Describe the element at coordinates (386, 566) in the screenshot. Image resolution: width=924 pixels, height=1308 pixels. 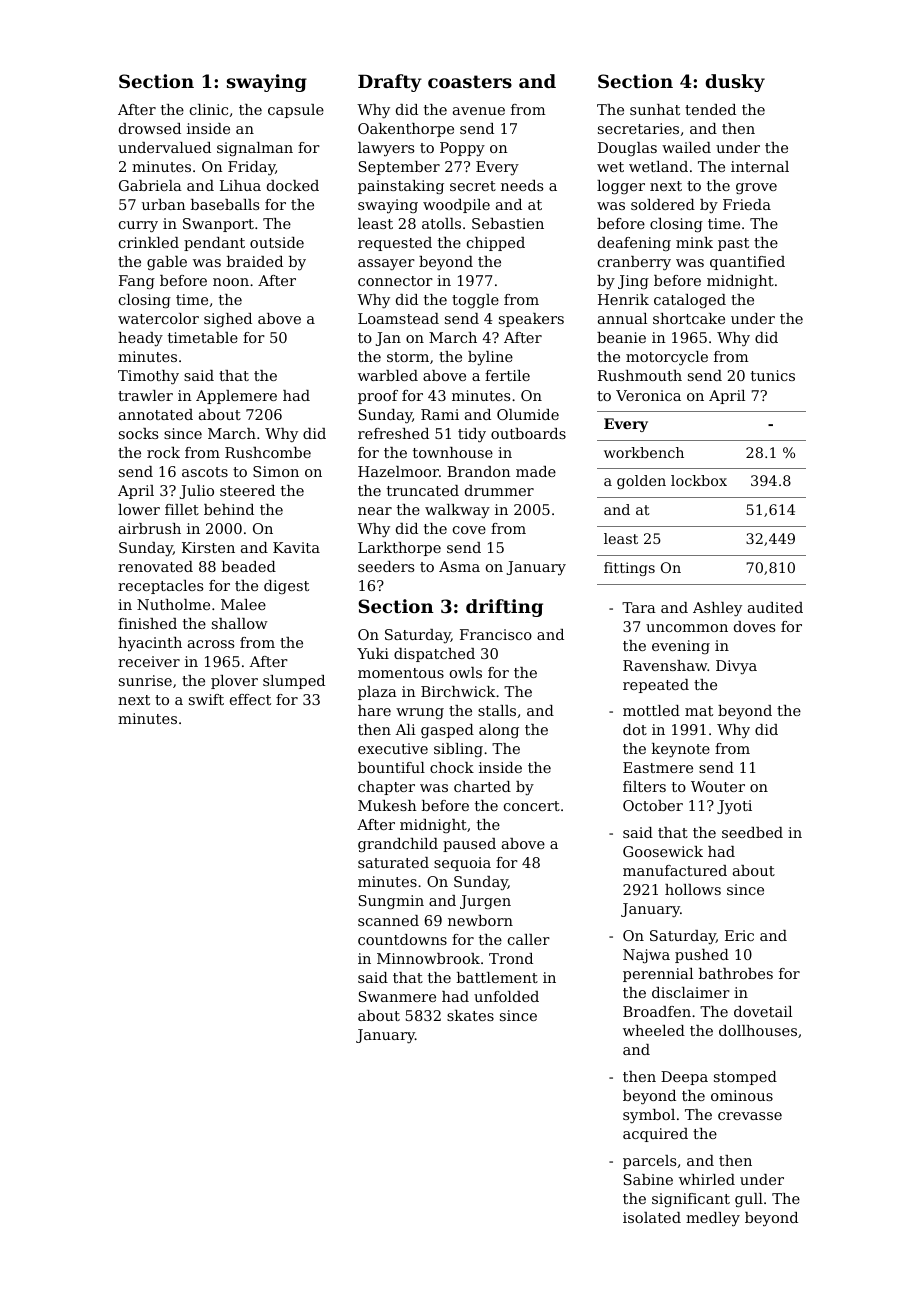
I see `seeders` at that location.
